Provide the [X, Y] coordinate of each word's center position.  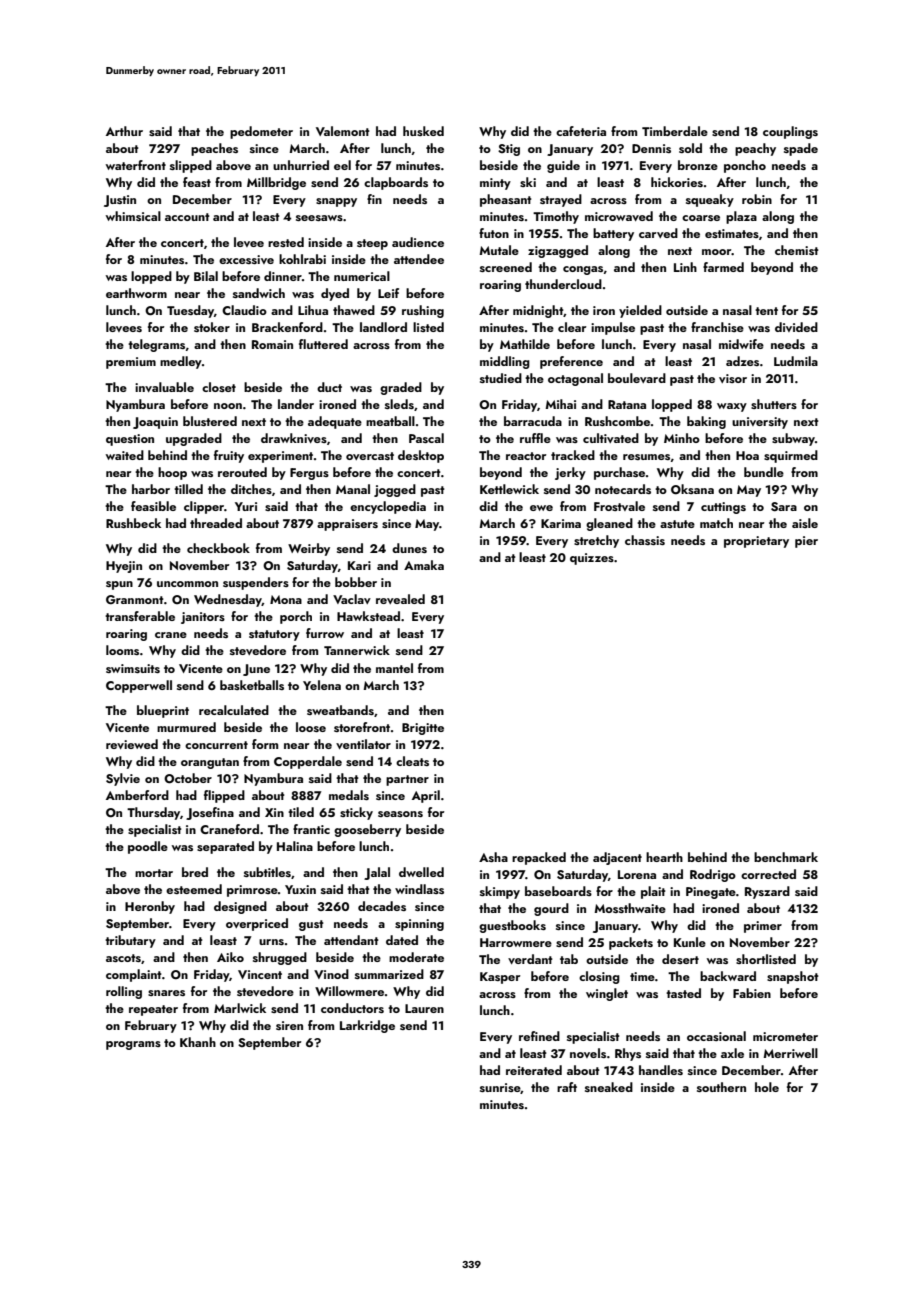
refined [539, 1036]
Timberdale [675, 131]
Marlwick [240, 1008]
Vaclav [352, 599]
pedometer [261, 132]
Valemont [343, 131]
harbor [151, 489]
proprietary [756, 542]
